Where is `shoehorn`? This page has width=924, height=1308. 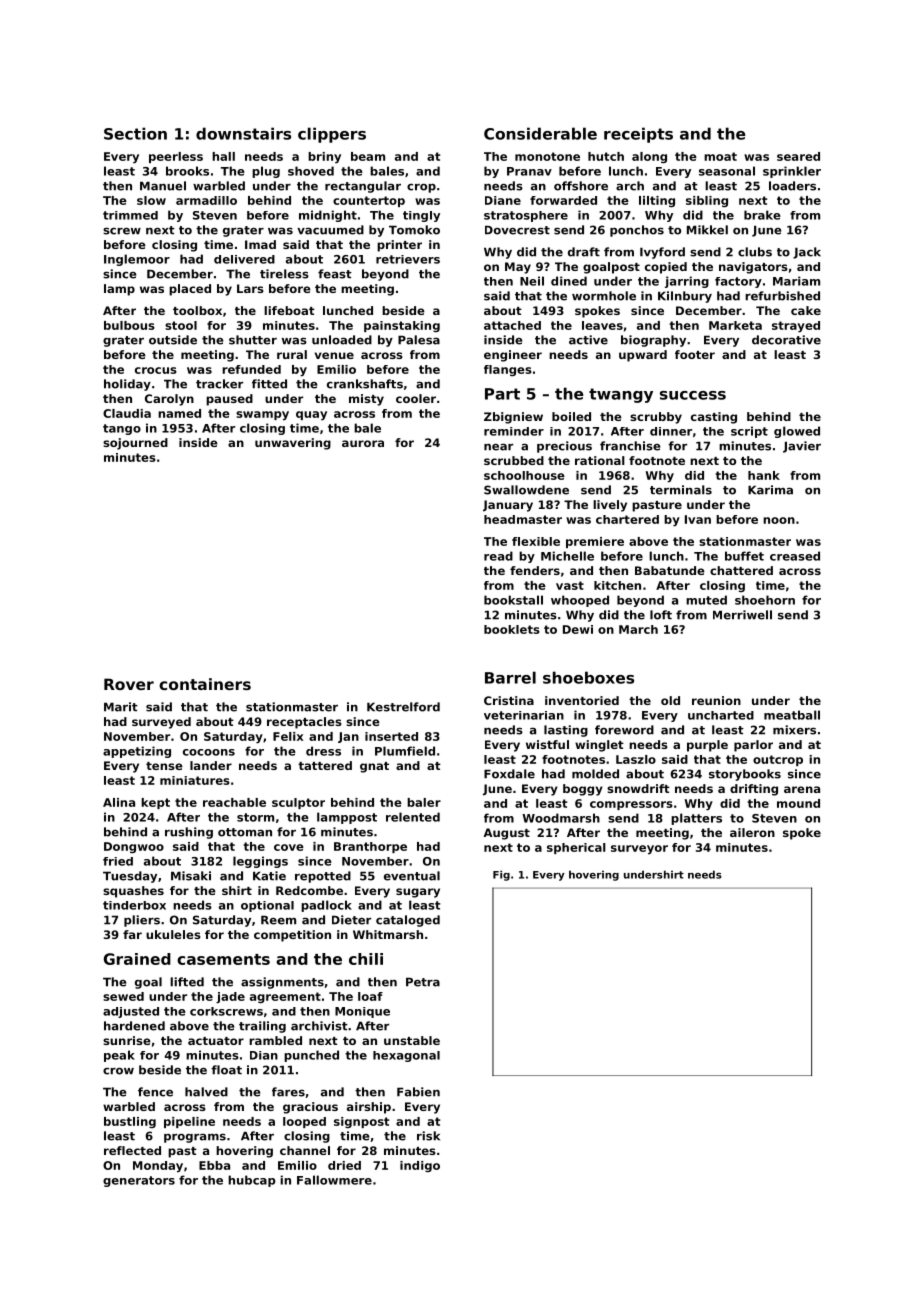 shoehorn is located at coordinates (765, 600).
